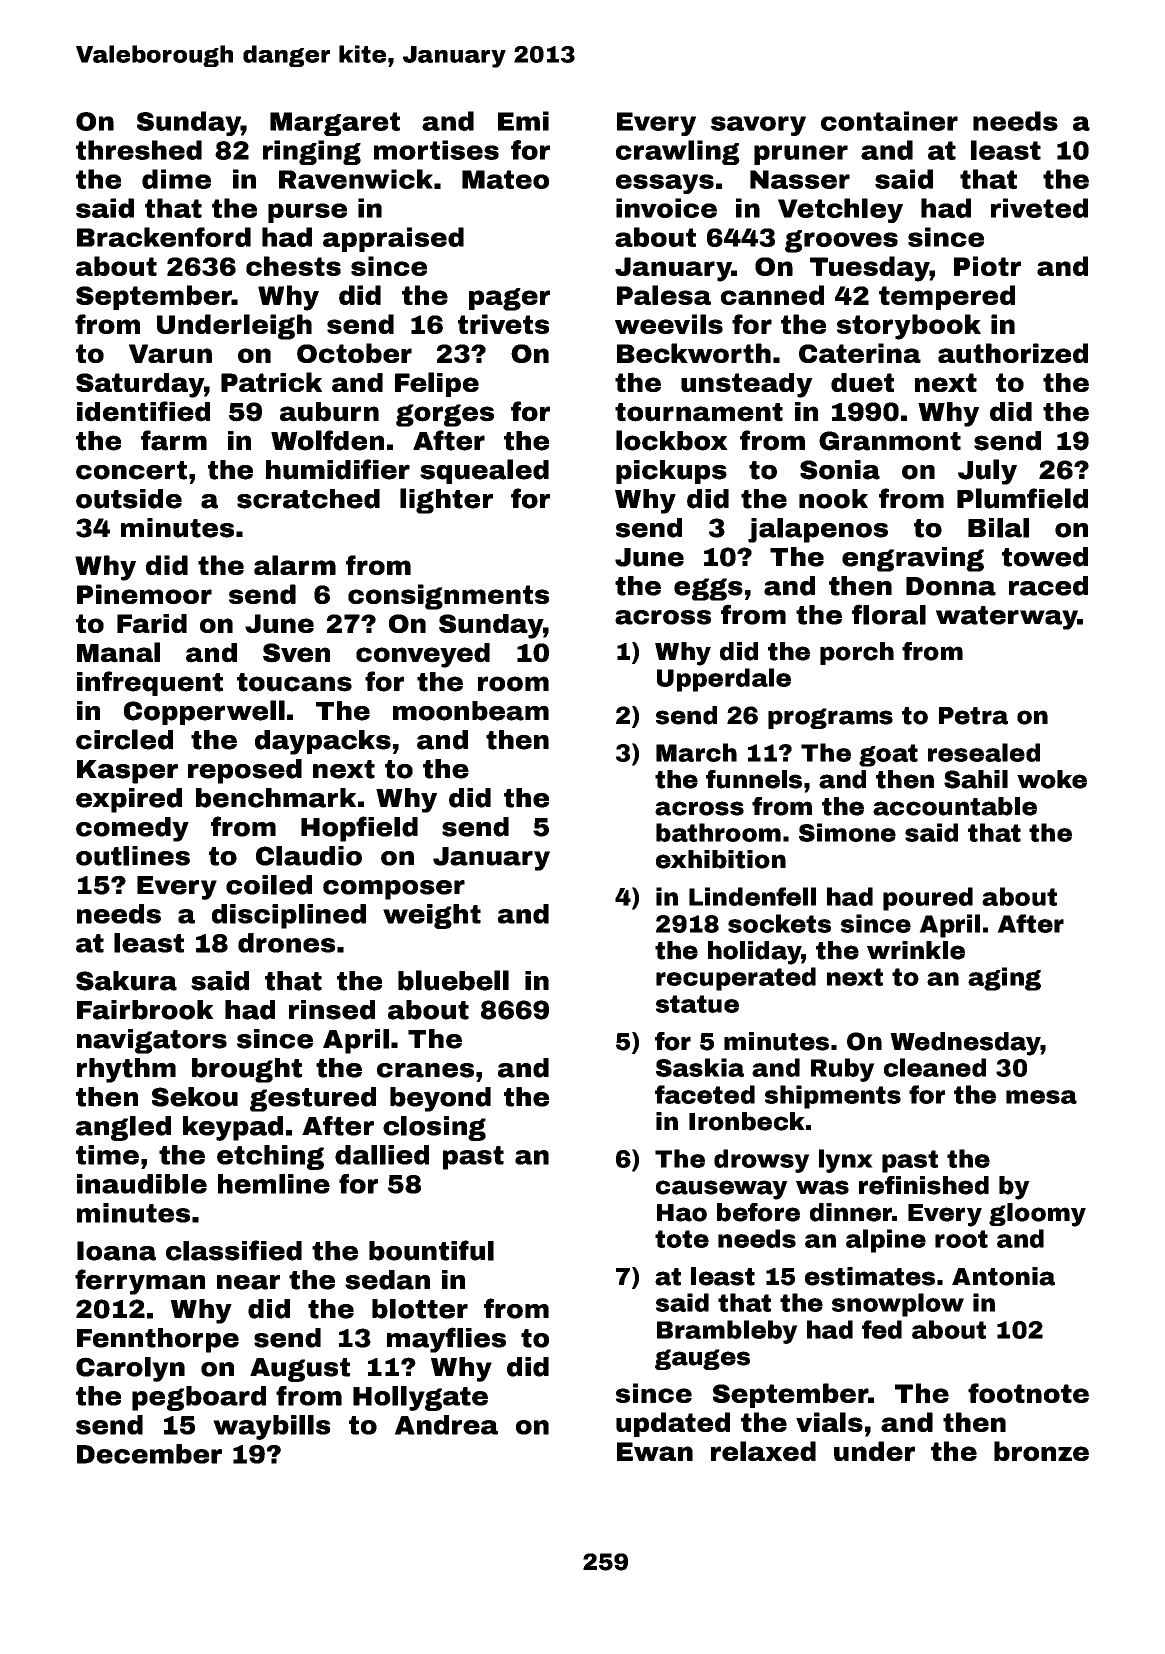 Image resolution: width=1165 pixels, height=1654 pixels. I want to click on Piotr, so click(987, 266).
